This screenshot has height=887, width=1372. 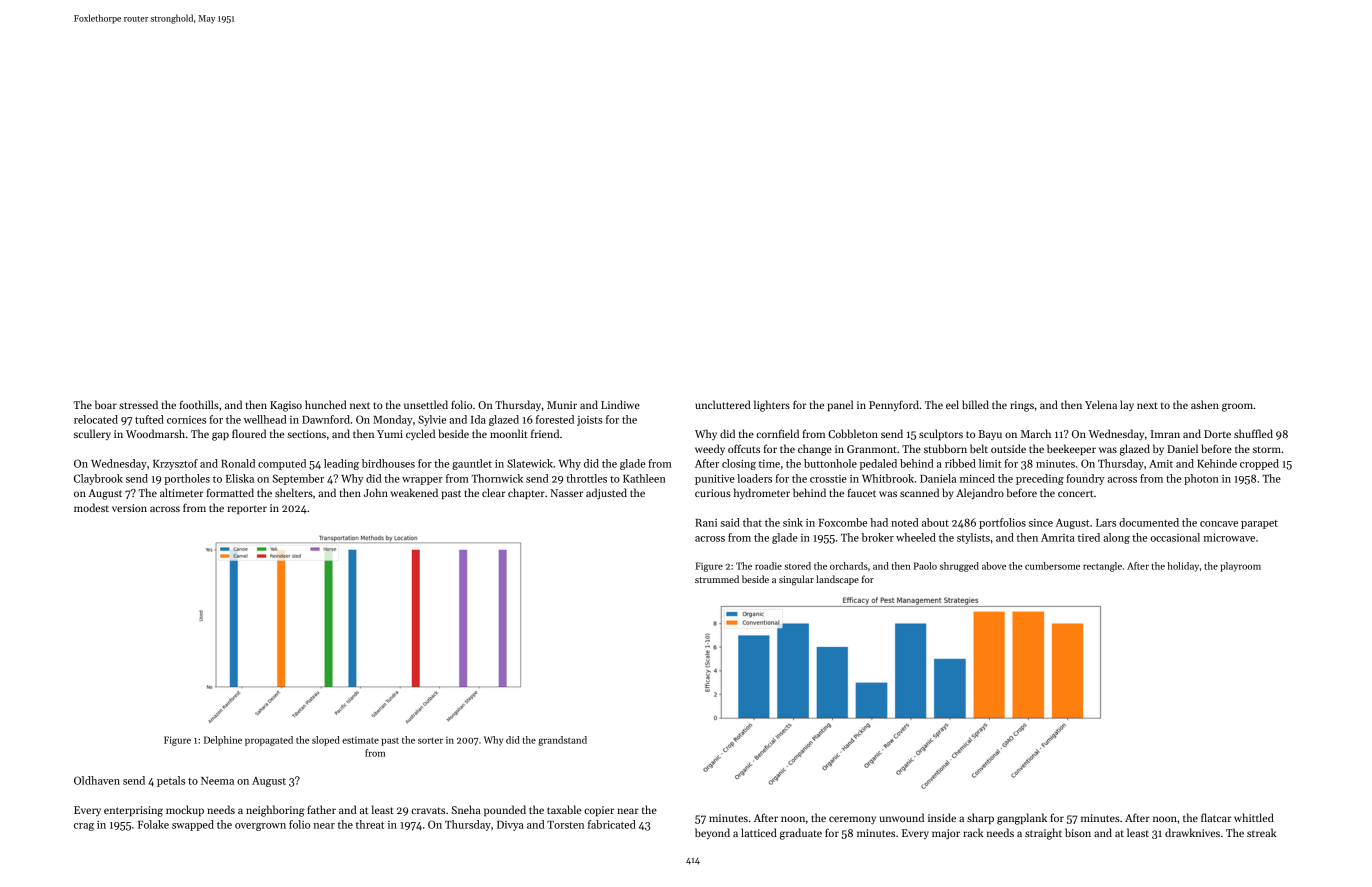 I want to click on uncluttered, so click(x=723, y=404).
